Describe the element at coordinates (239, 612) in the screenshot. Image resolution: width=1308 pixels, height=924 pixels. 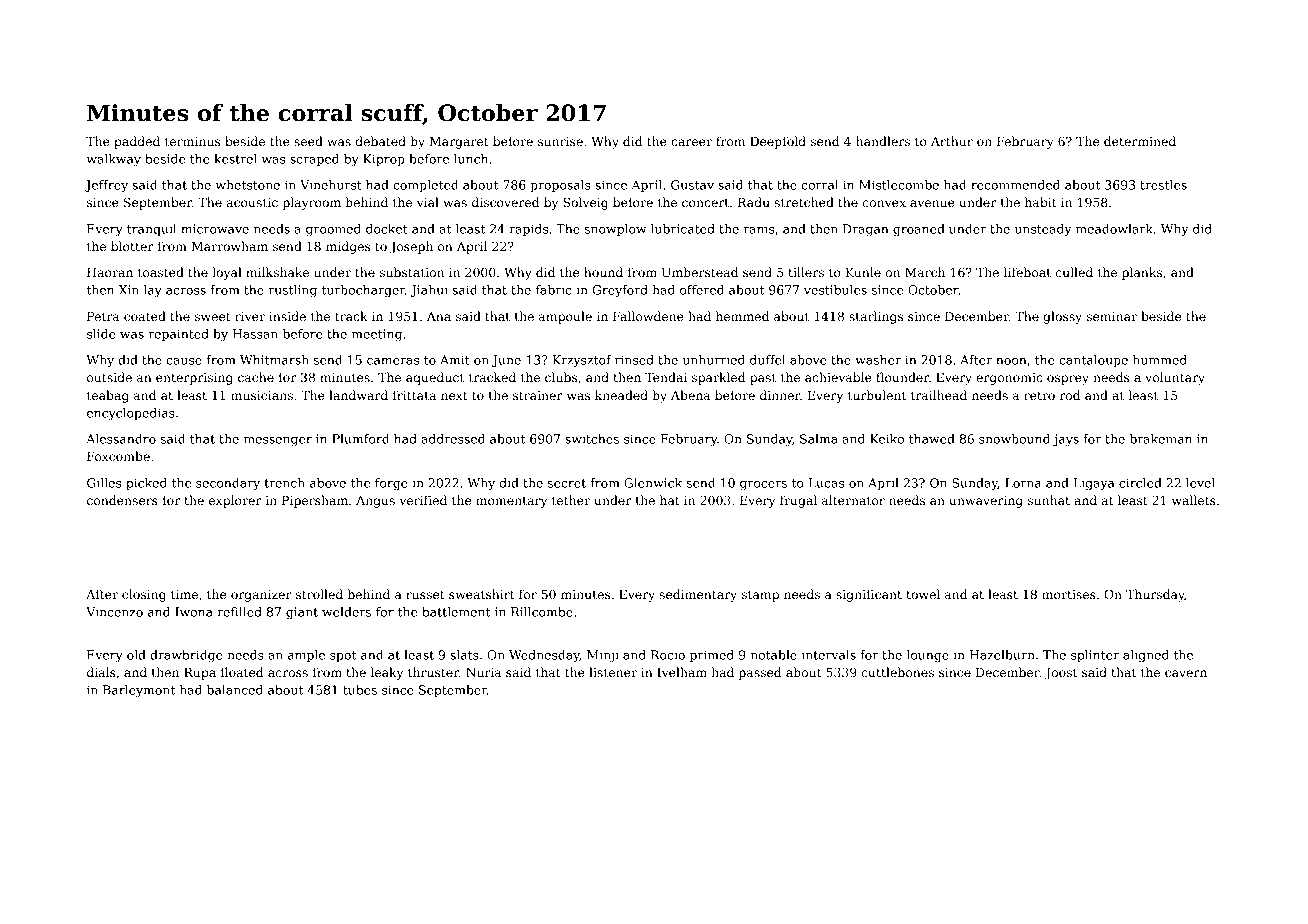
I see `refilled` at that location.
